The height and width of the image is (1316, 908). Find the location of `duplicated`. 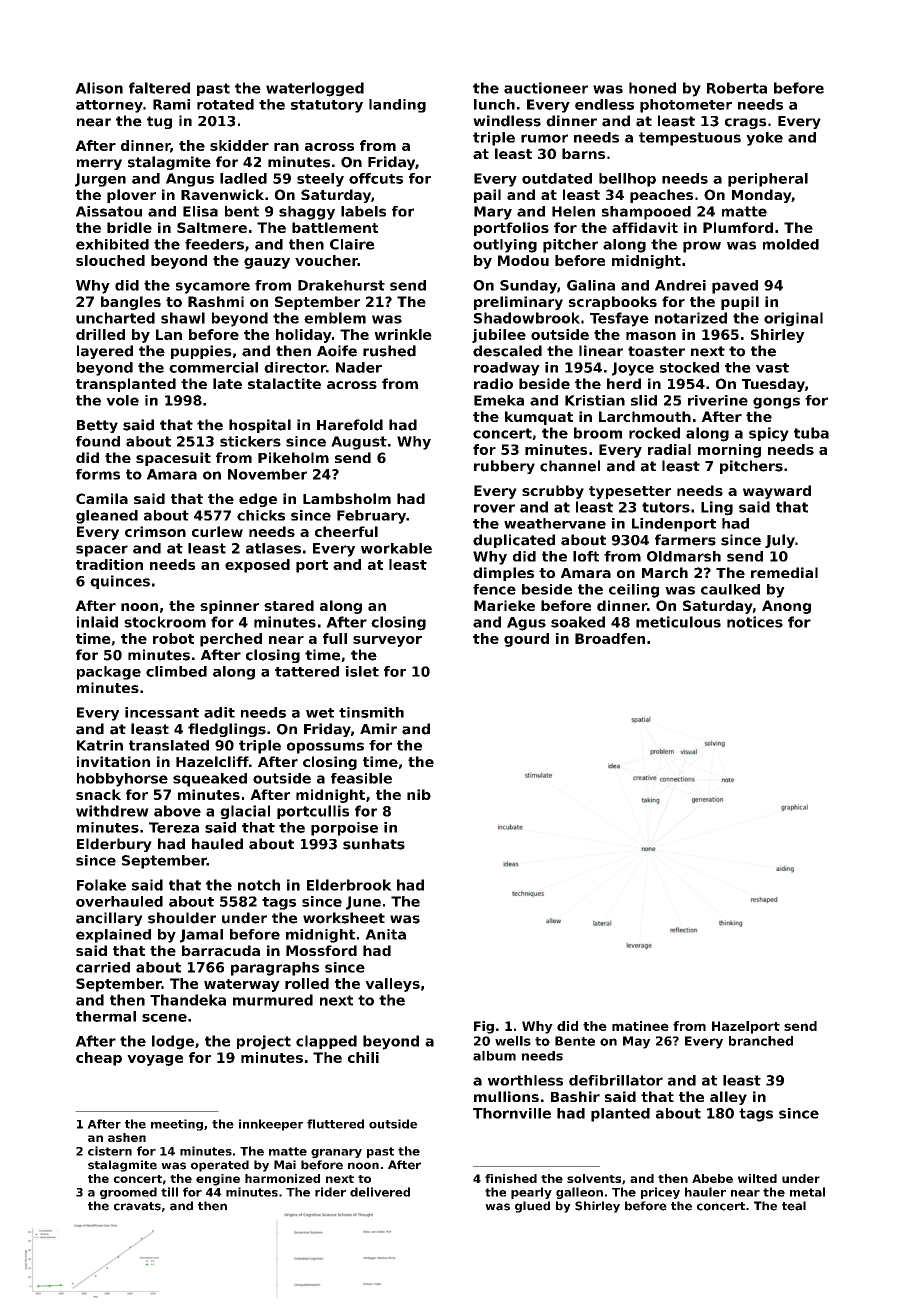

duplicated is located at coordinates (514, 541).
